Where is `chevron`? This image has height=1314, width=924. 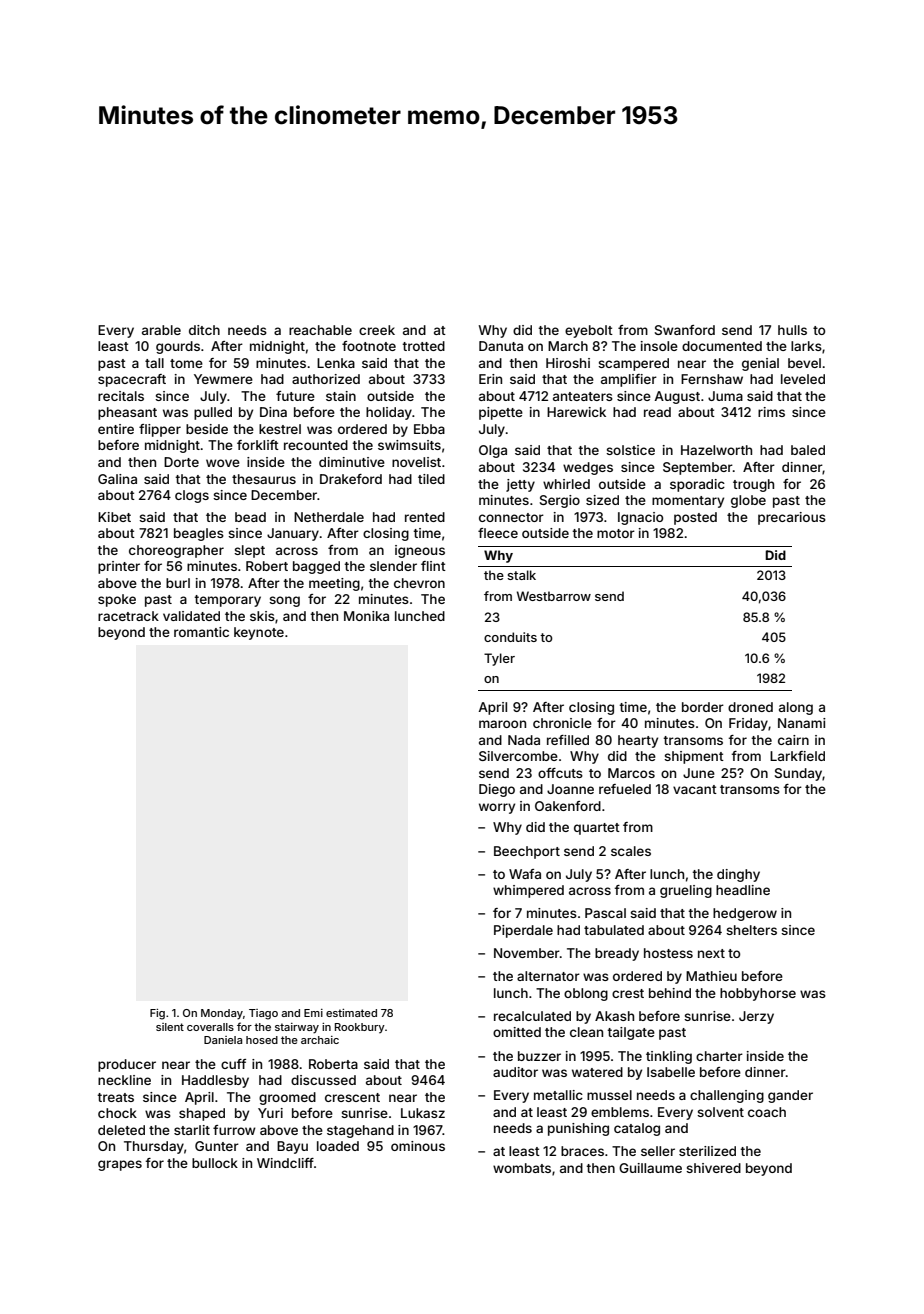
chevron is located at coordinates (419, 583).
